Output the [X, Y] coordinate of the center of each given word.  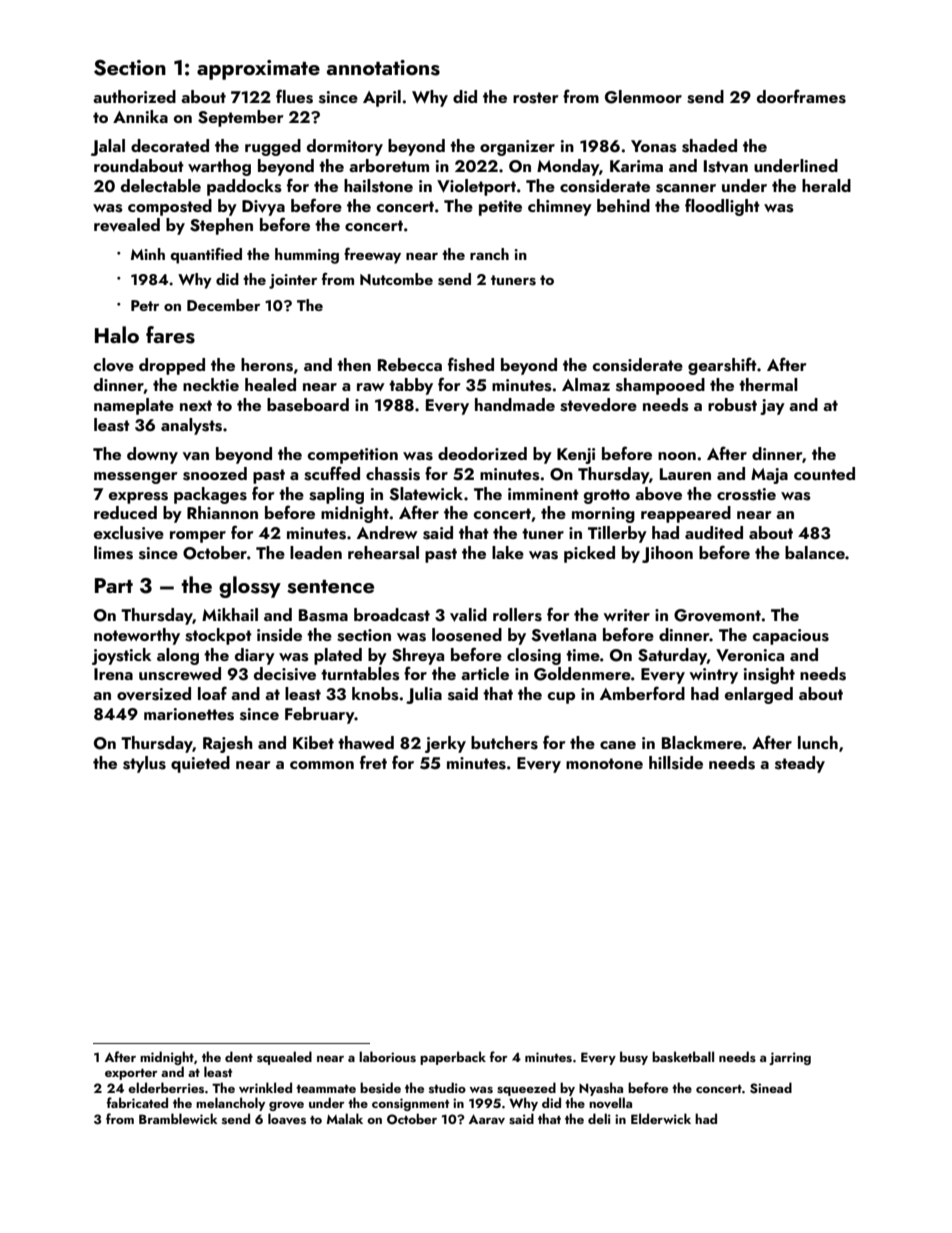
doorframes [801, 96]
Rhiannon [222, 512]
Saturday [672, 656]
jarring [790, 1058]
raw [371, 387]
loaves [287, 1119]
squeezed [526, 1089]
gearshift [722, 366]
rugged [273, 147]
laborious [387, 1056]
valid [468, 615]
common [322, 765]
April [382, 98]
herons [267, 365]
